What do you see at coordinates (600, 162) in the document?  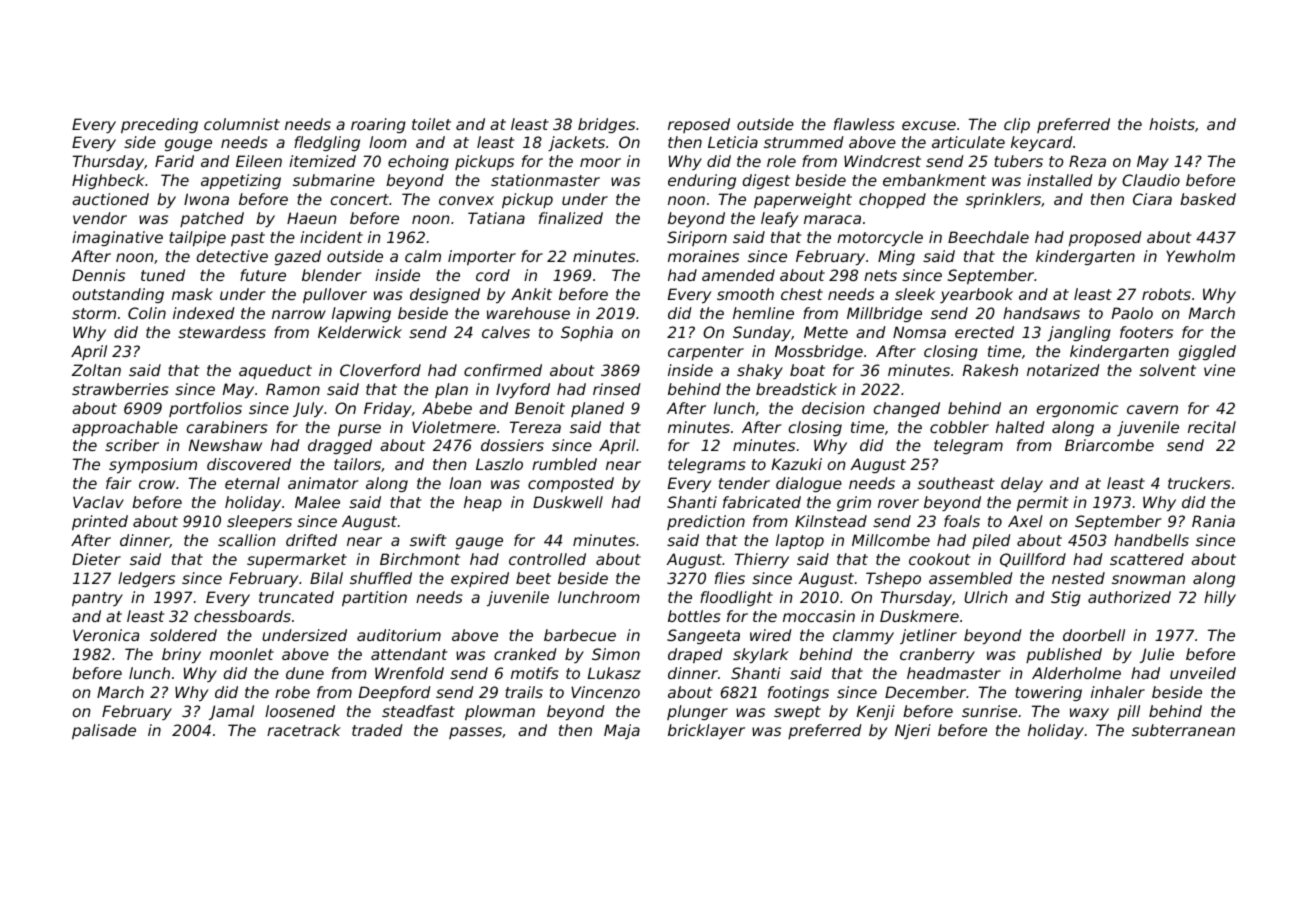 I see `moor` at bounding box center [600, 162].
